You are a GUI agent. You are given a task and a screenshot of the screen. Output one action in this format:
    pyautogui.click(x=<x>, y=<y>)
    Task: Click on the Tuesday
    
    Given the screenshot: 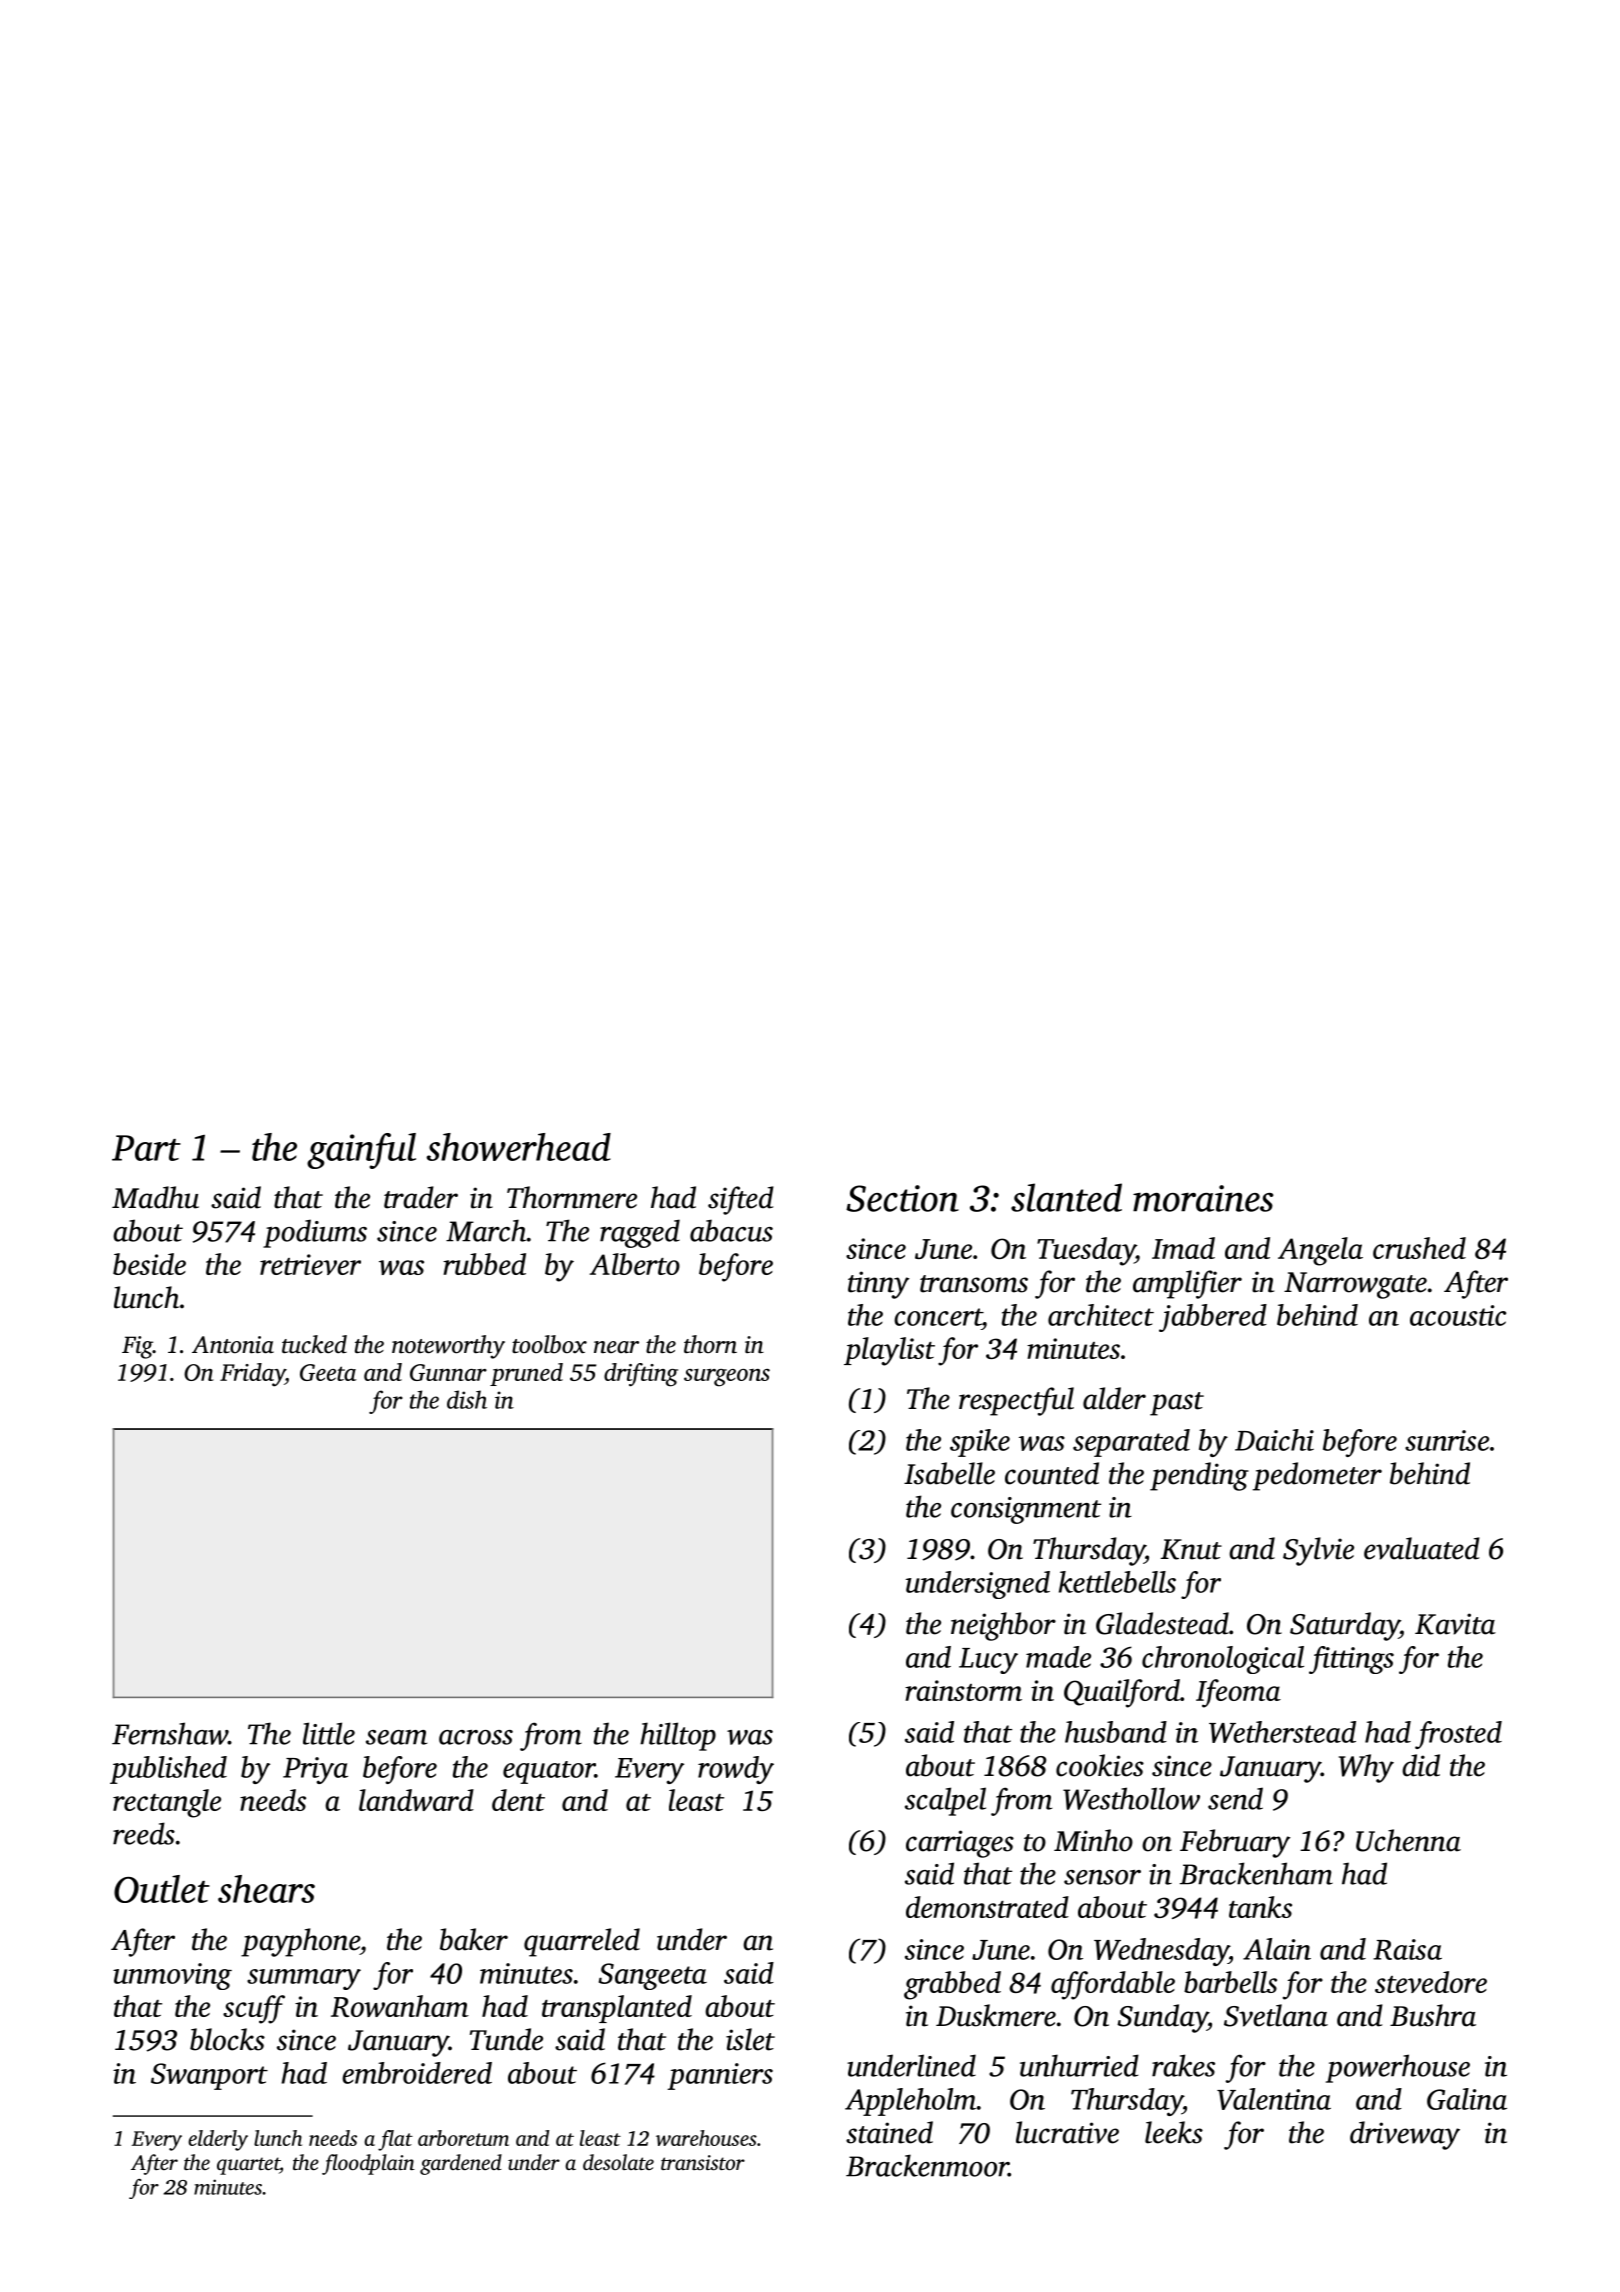 What is the action you would take?
    pyautogui.click(x=1086, y=1251)
